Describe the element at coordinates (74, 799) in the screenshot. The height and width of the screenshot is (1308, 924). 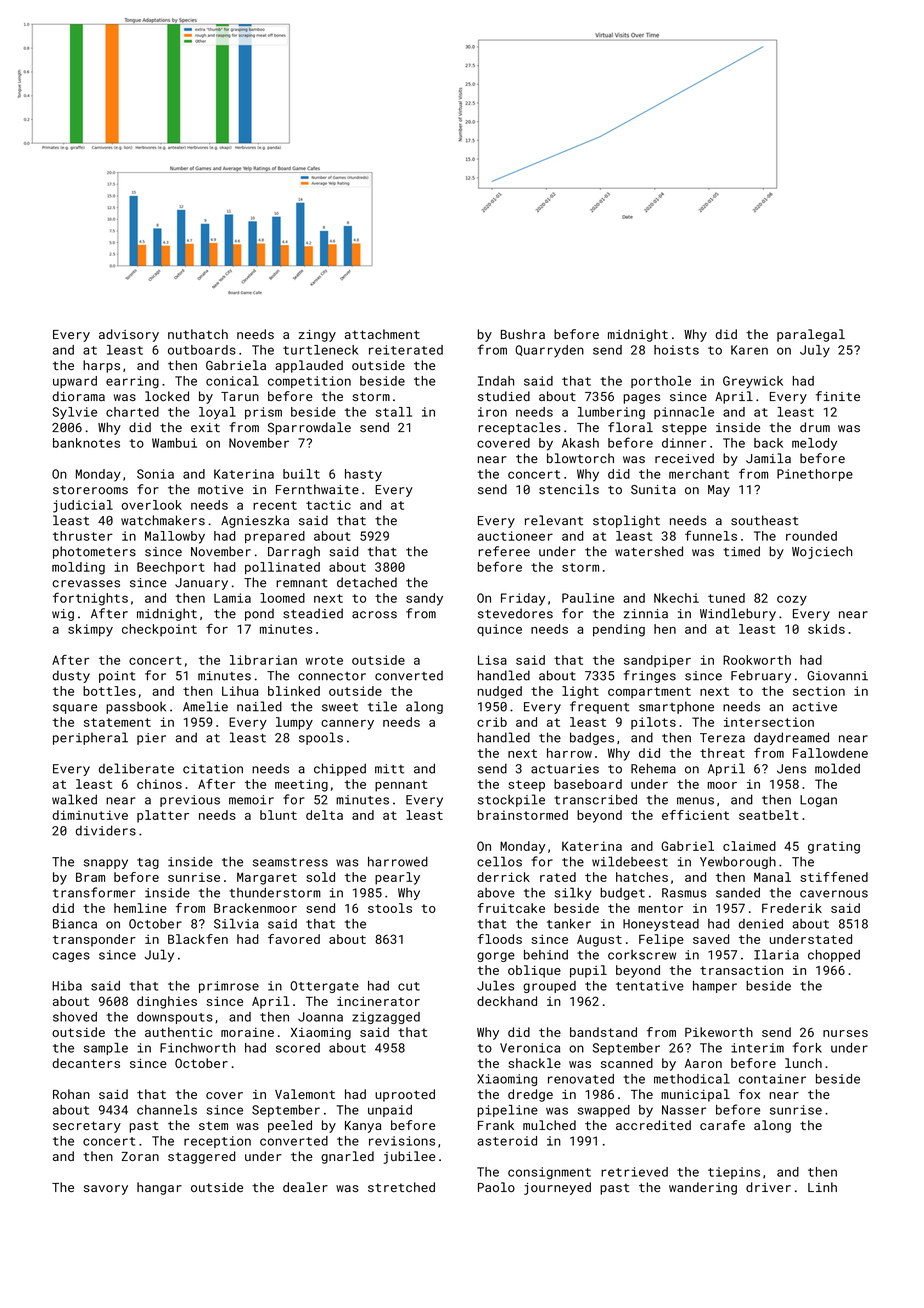
I see `walked` at that location.
